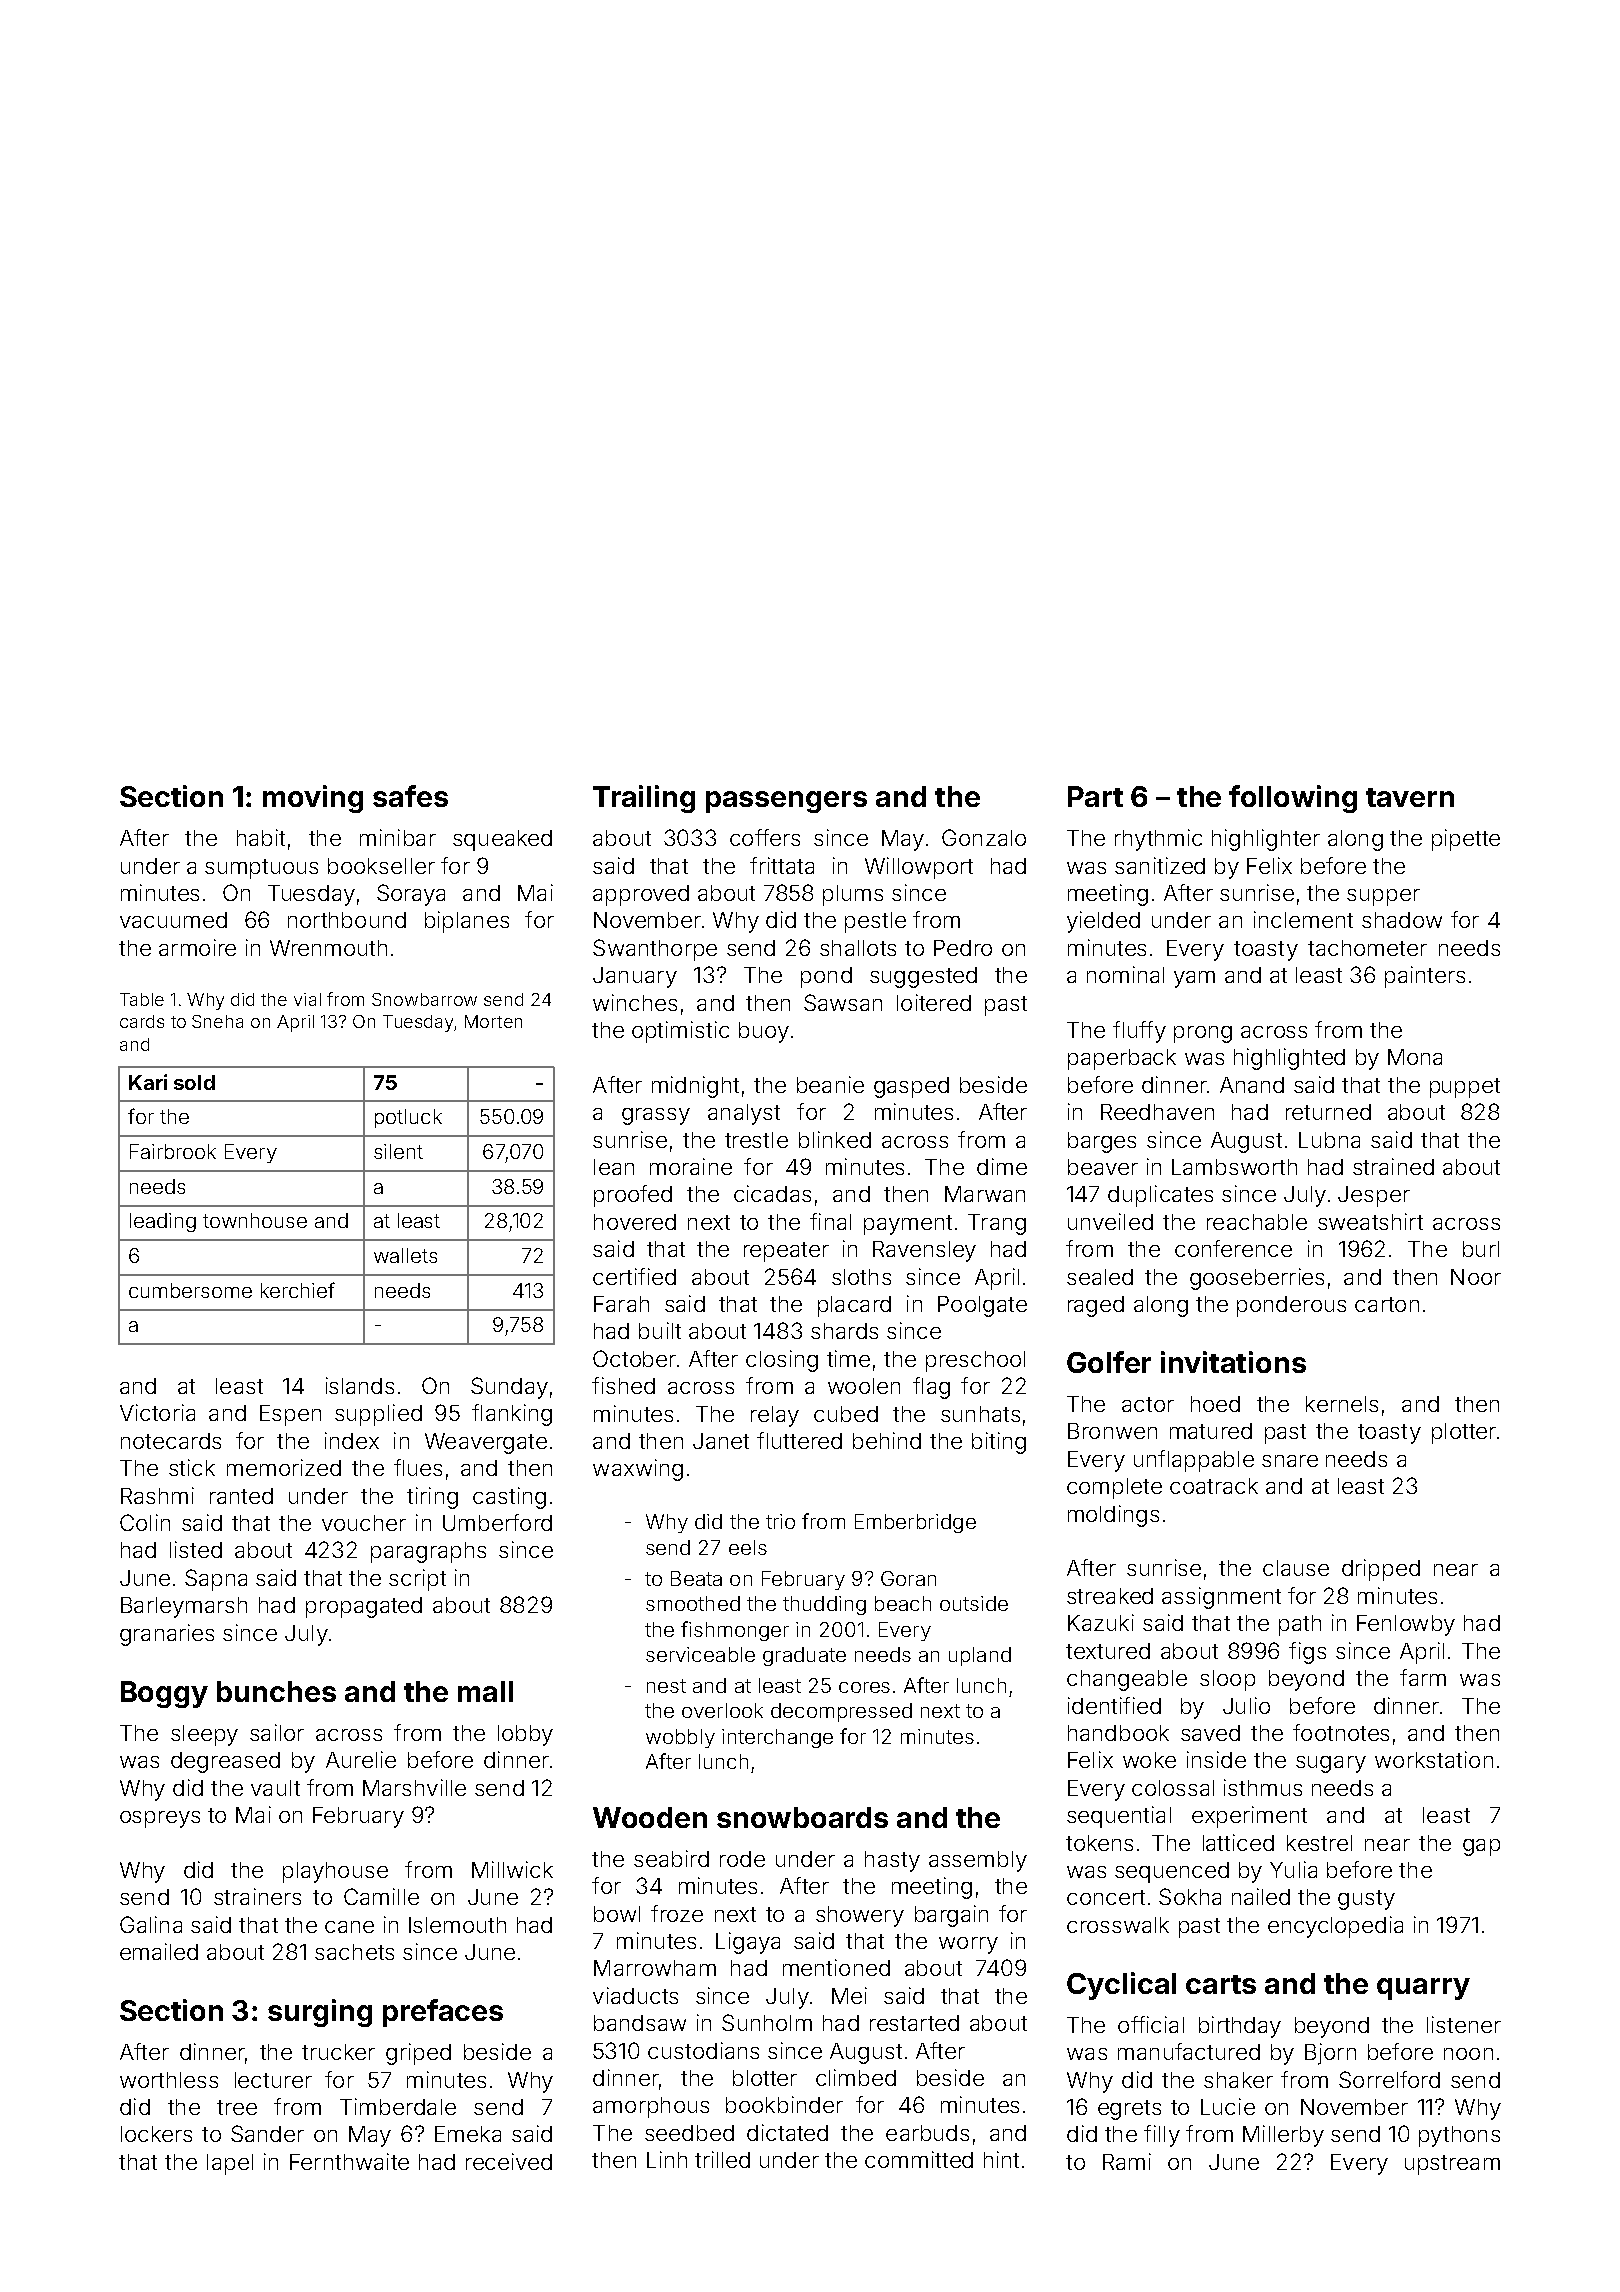 The height and width of the image is (2292, 1620). What do you see at coordinates (1293, 799) in the image?
I see `following` at bounding box center [1293, 799].
